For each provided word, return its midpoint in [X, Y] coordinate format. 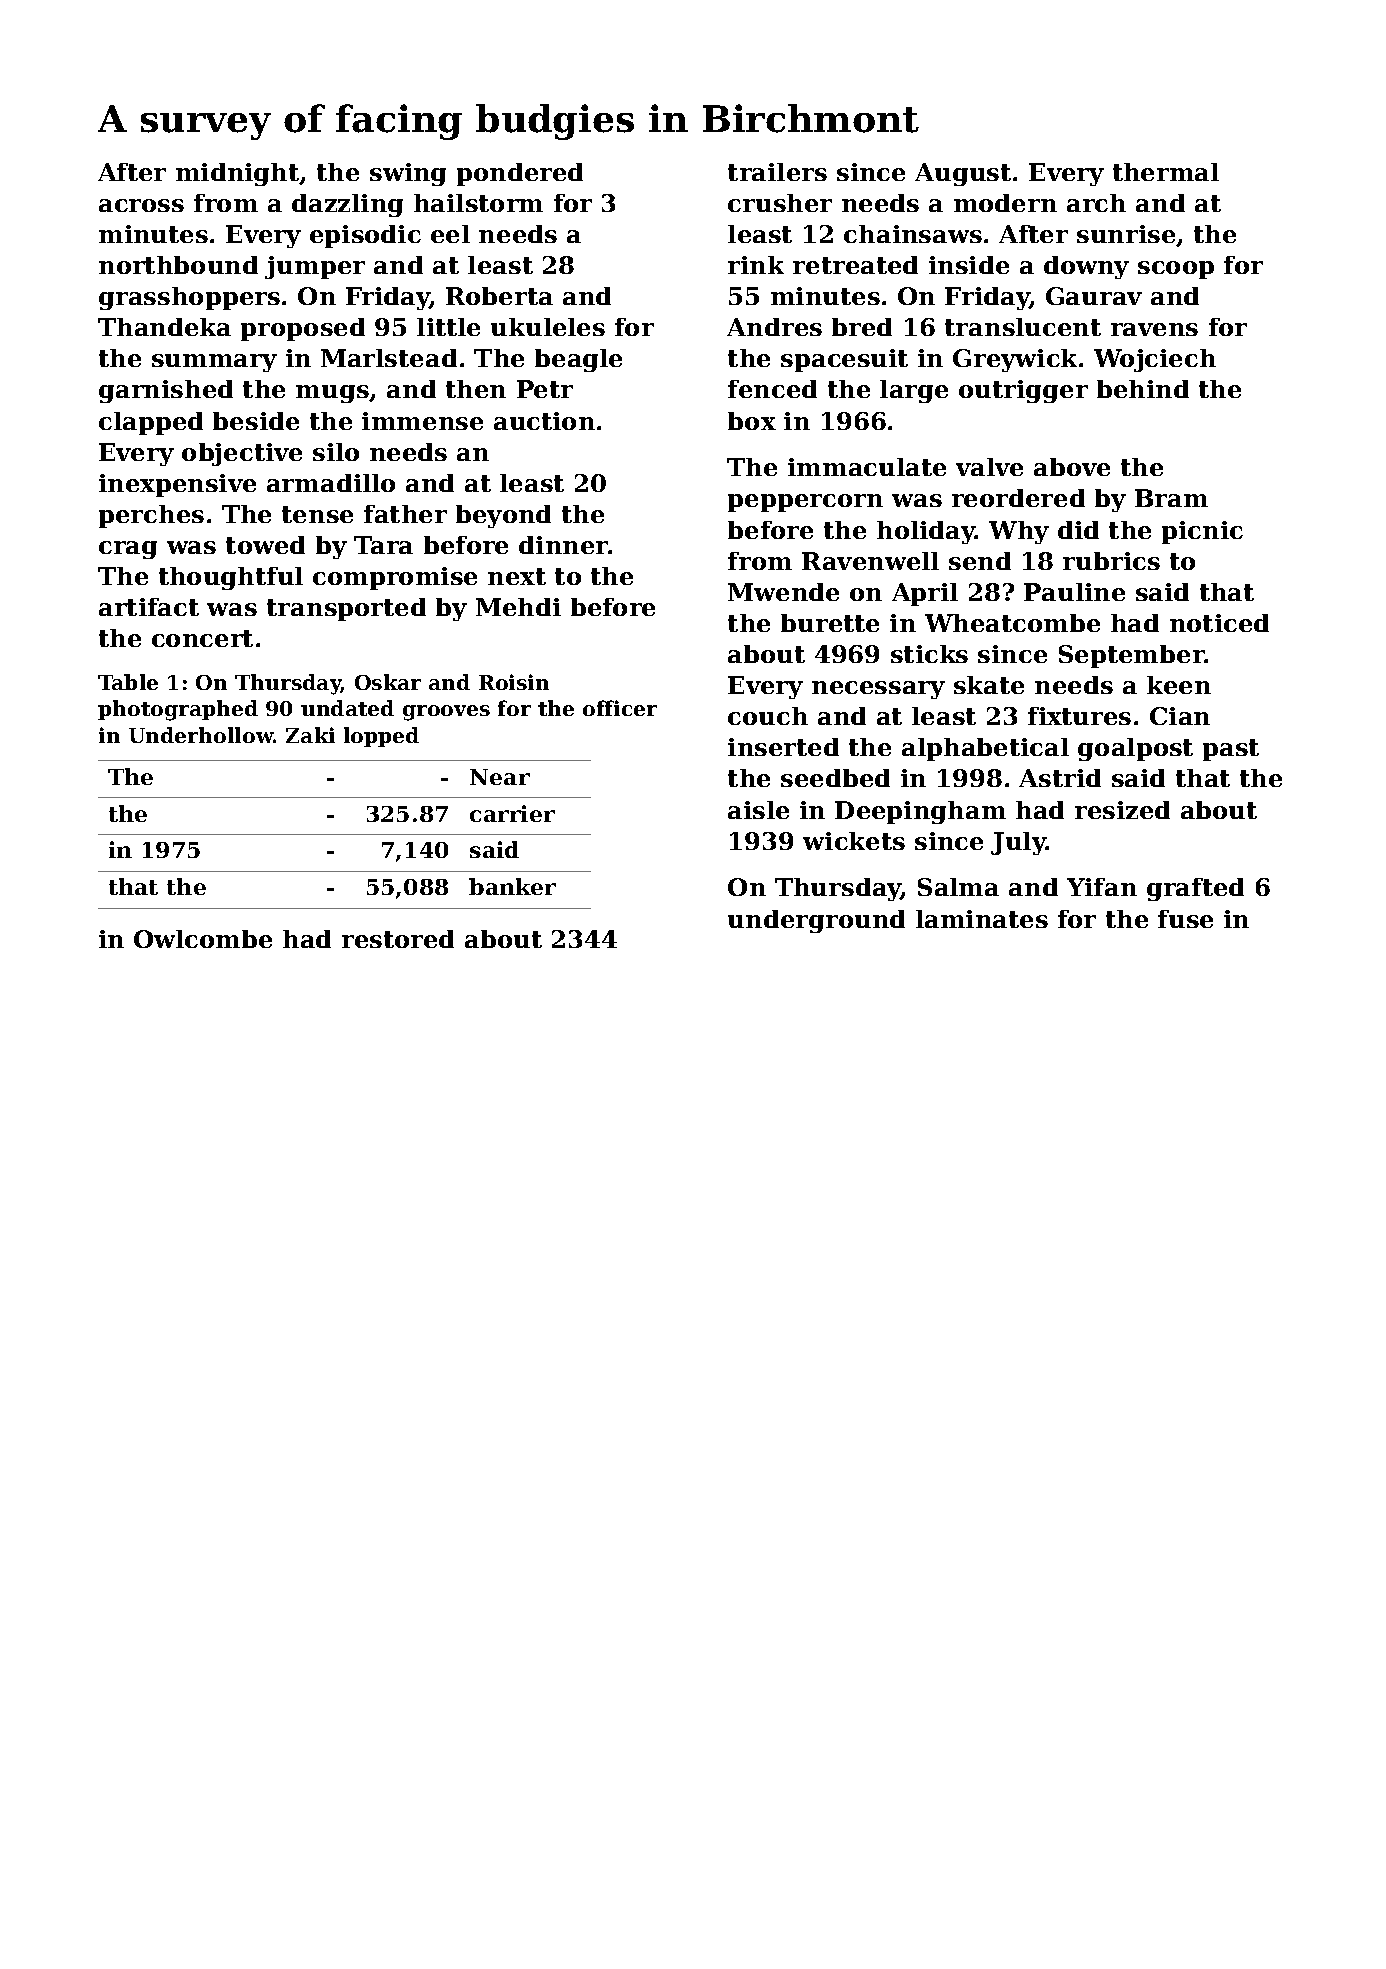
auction [544, 421]
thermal [1166, 172]
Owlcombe [203, 939]
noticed [1219, 623]
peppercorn [805, 503]
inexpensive [177, 485]
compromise [395, 578]
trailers [777, 172]
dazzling [347, 205]
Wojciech [1155, 360]
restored [398, 939]
